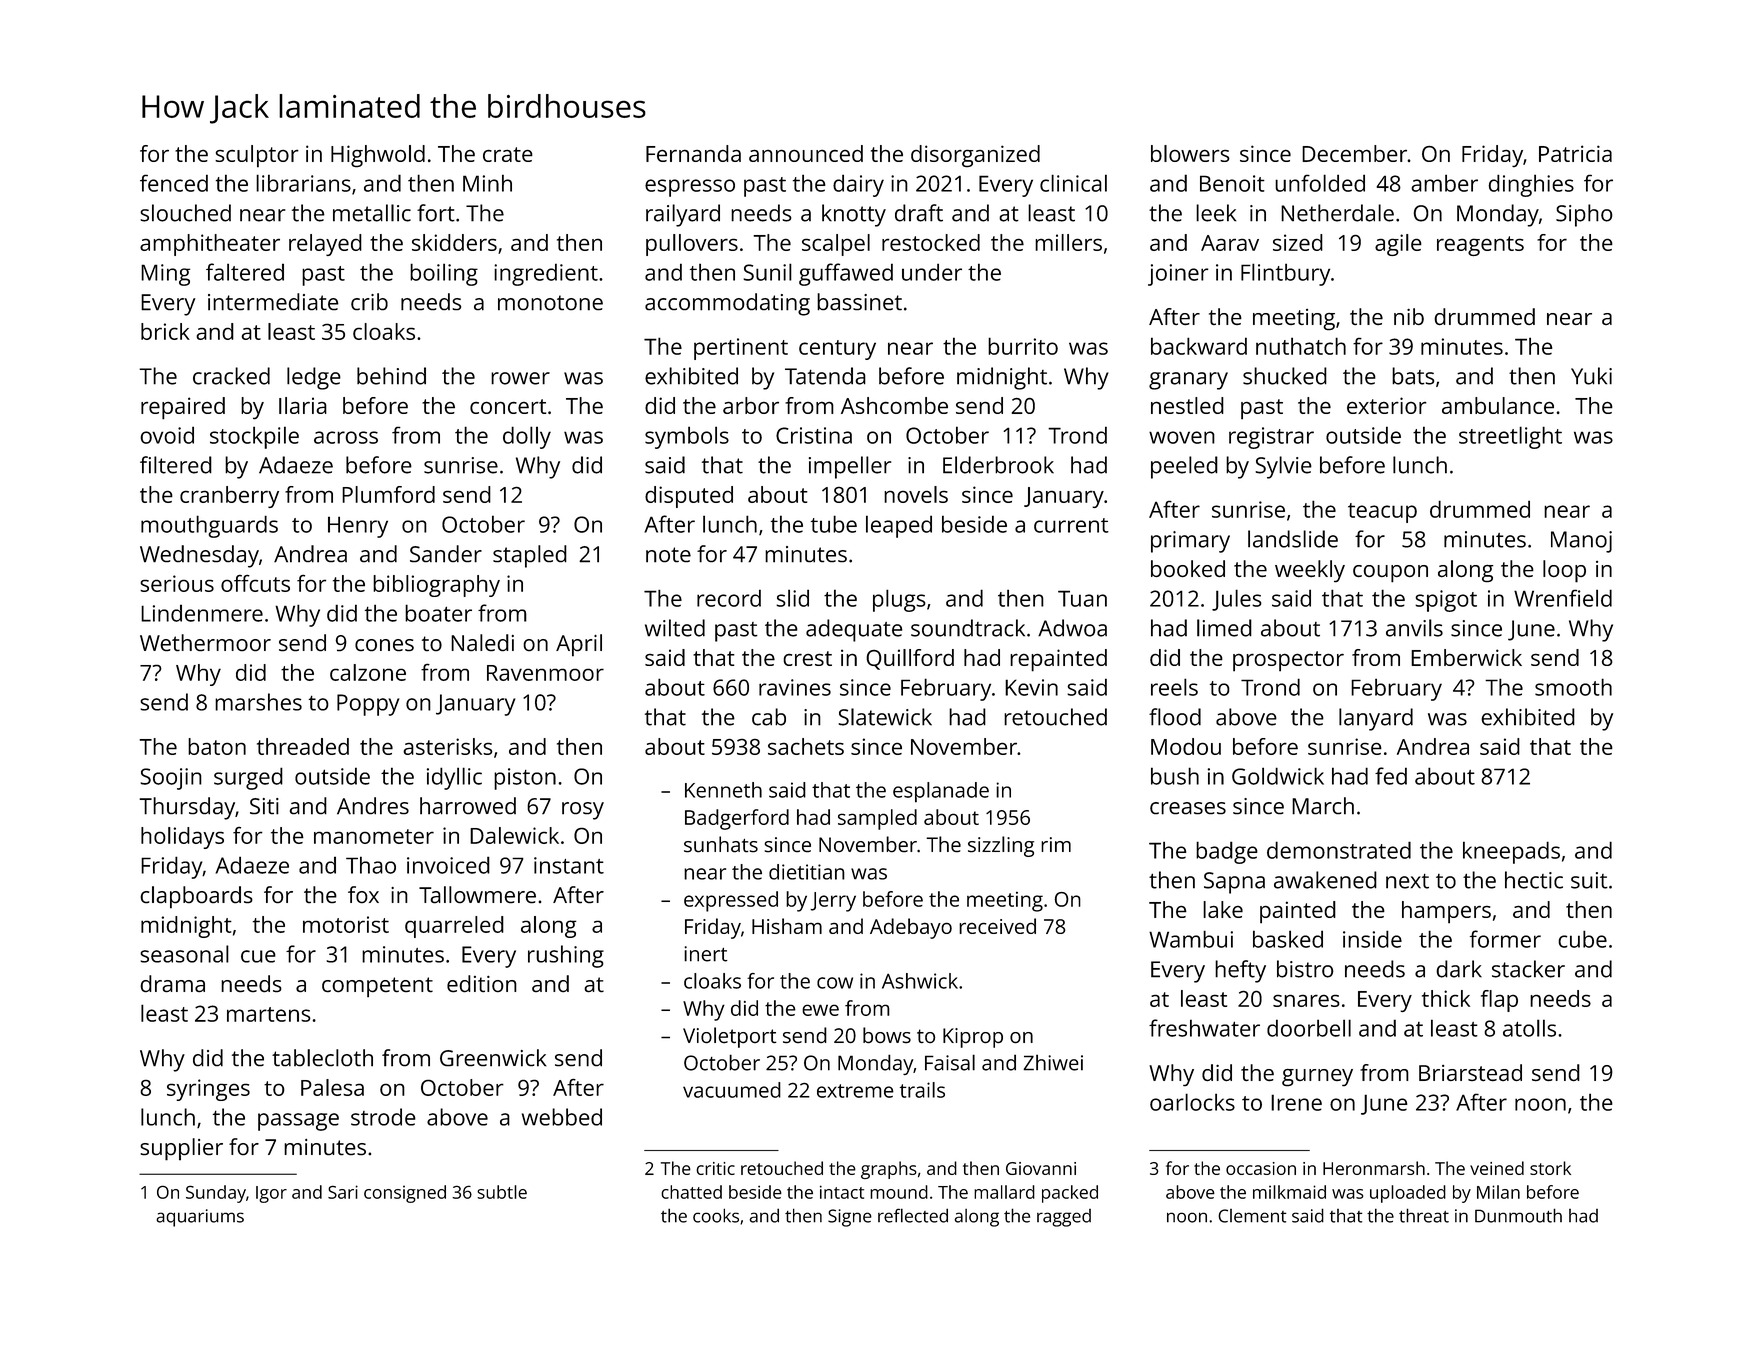  What do you see at coordinates (200, 1218) in the page?
I see `aquariums` at bounding box center [200, 1218].
